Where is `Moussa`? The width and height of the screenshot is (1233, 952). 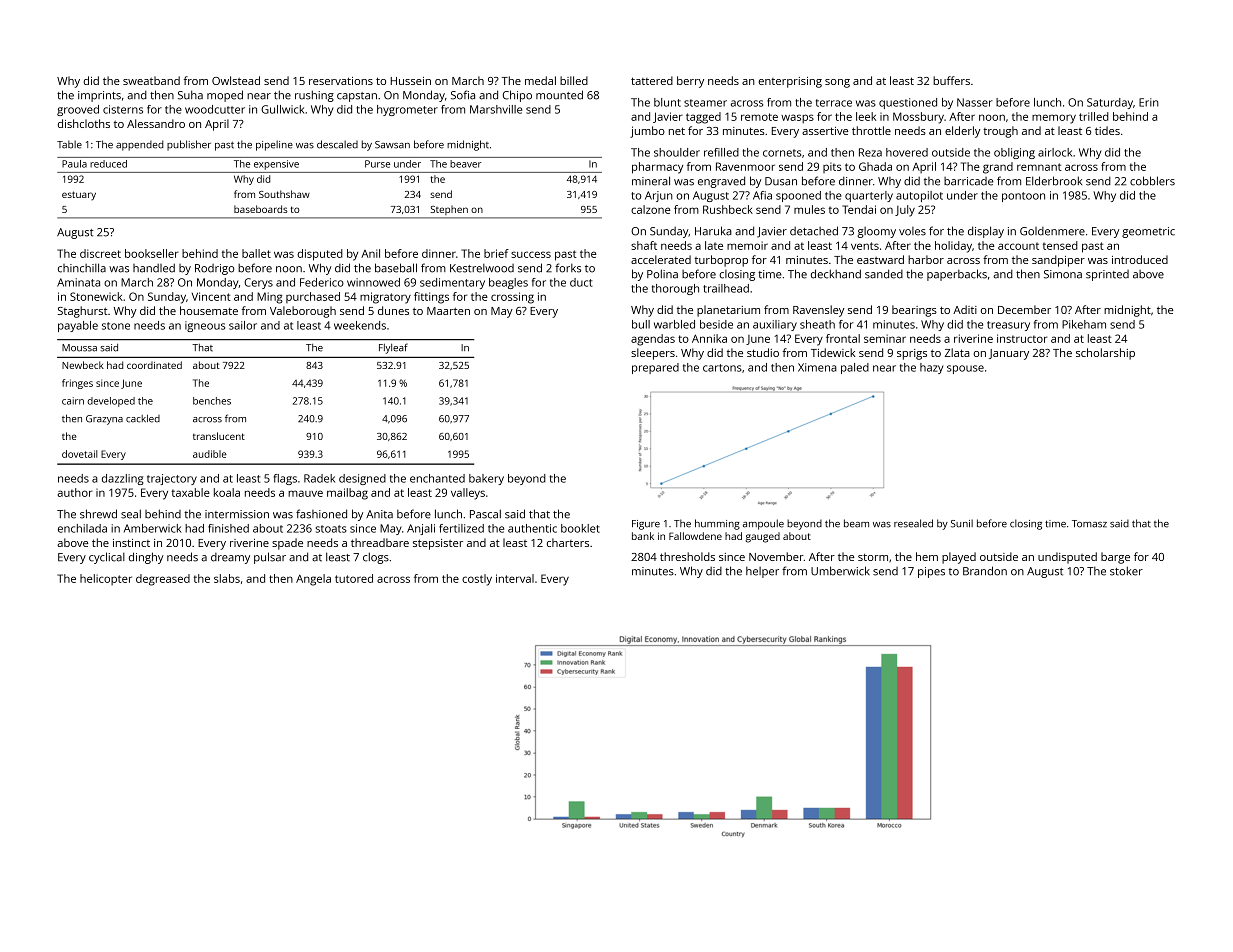 Moussa is located at coordinates (79, 348).
